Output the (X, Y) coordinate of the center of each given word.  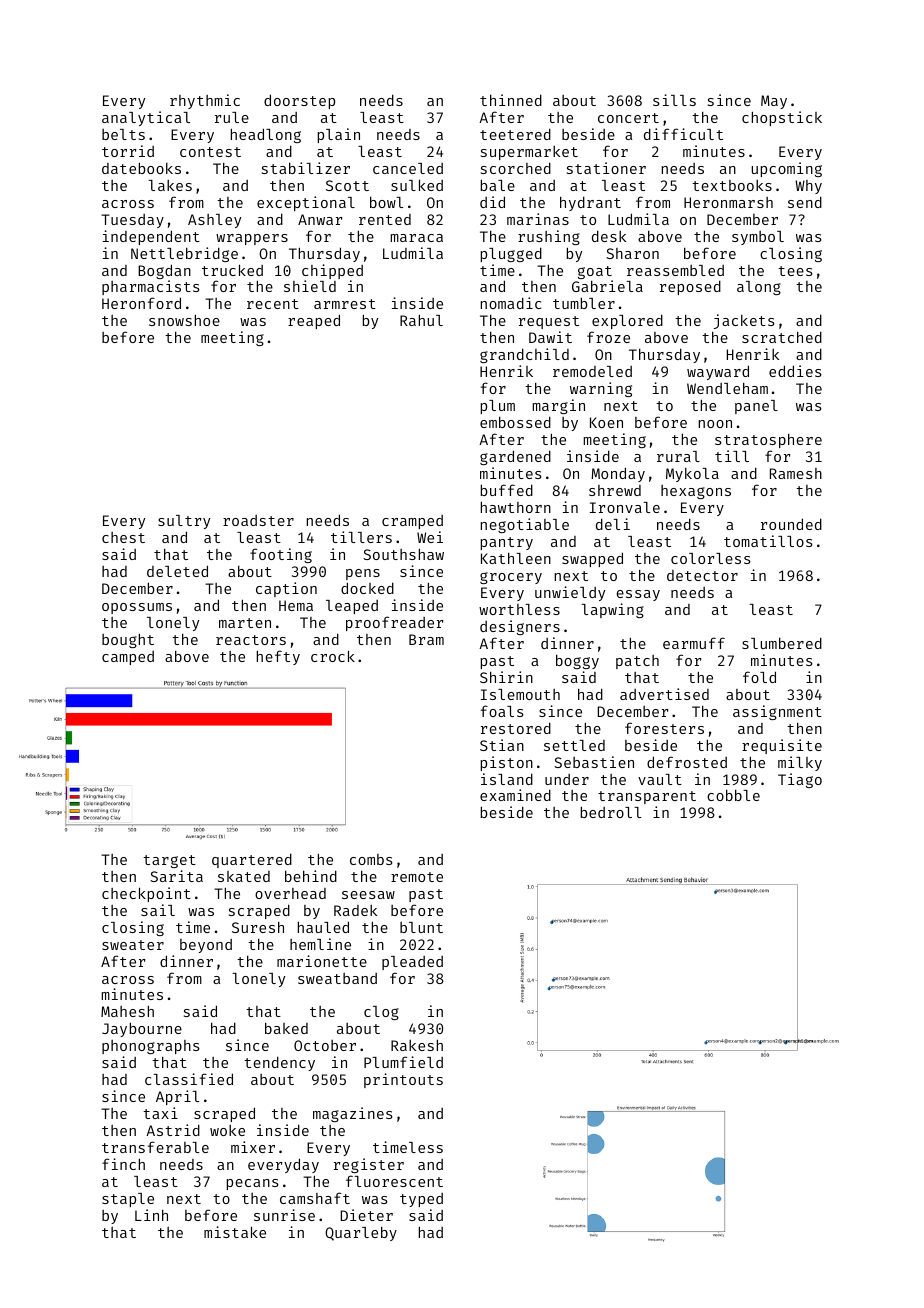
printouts (403, 1080)
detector (702, 575)
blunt (421, 927)
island (507, 779)
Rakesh (417, 1045)
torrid (128, 151)
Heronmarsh (728, 202)
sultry (184, 522)
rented (385, 219)
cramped (412, 522)
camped (128, 658)
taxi (160, 1113)
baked (286, 1028)
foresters (664, 728)
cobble (733, 795)
